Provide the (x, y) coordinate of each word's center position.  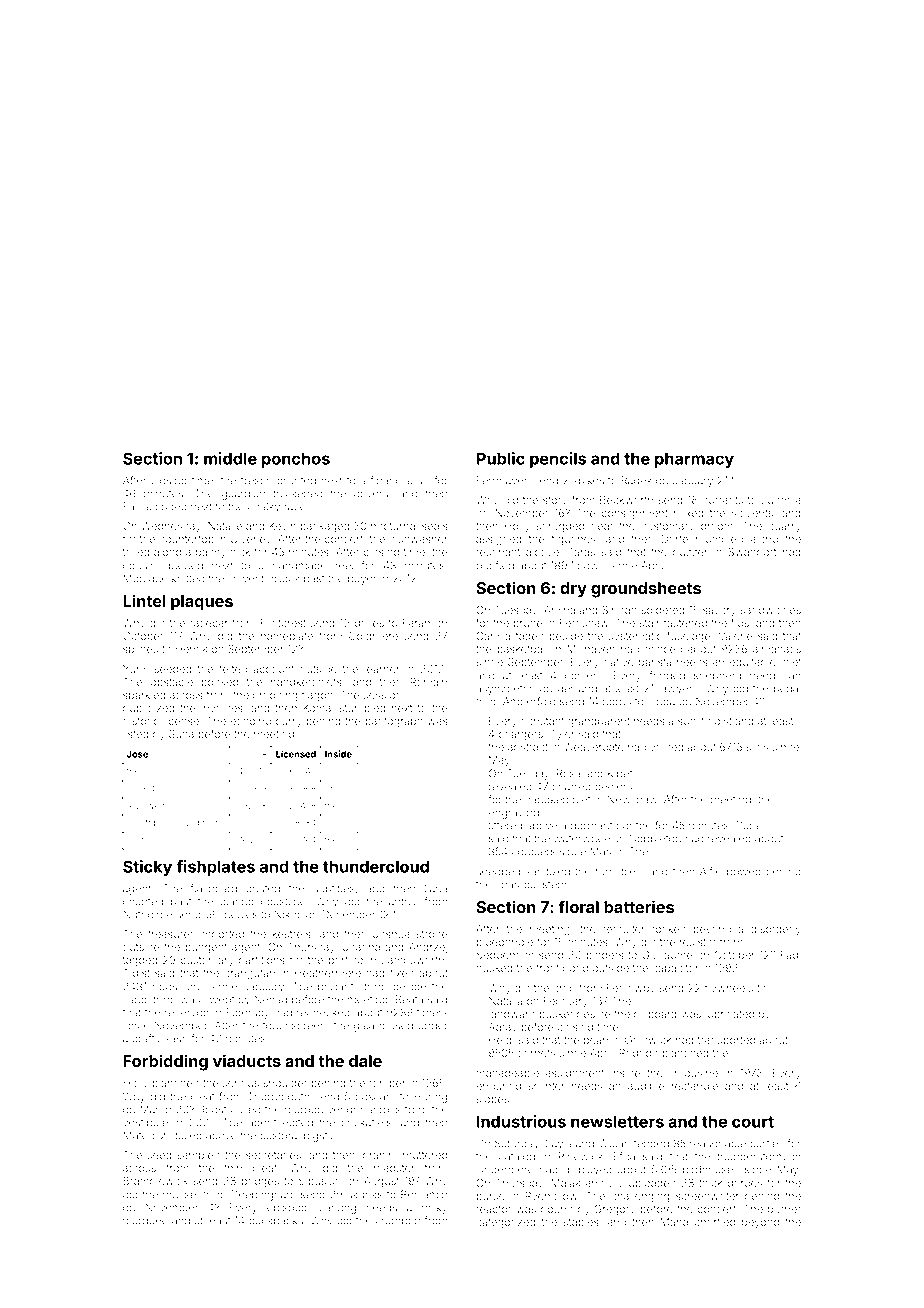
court (753, 1122)
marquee (145, 1222)
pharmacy (694, 460)
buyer (362, 579)
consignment (634, 514)
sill (423, 480)
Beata (409, 999)
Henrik (191, 649)
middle (230, 458)
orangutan (249, 974)
